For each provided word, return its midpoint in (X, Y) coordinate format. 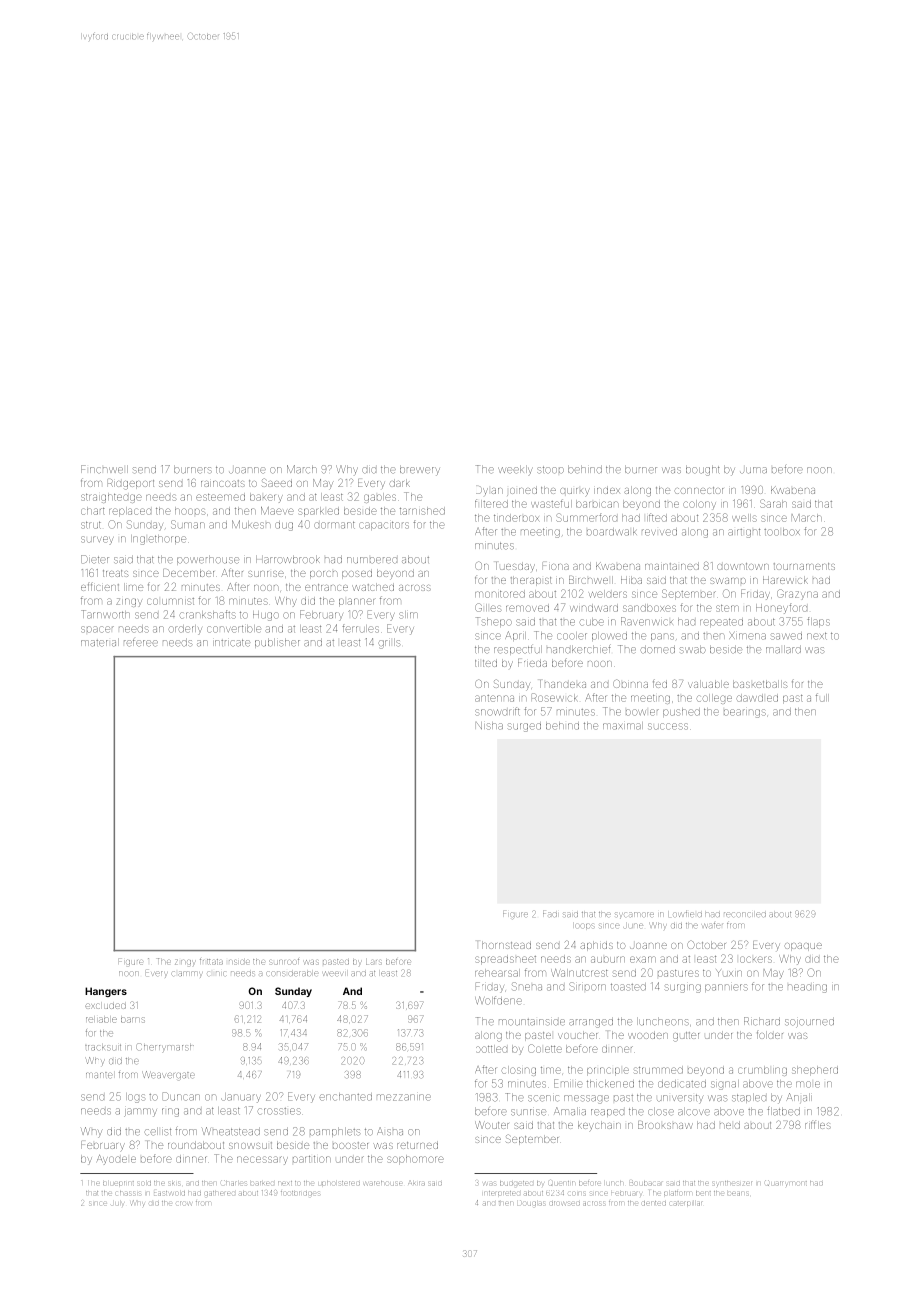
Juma (753, 470)
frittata (211, 962)
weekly (515, 470)
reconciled (745, 914)
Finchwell (104, 469)
